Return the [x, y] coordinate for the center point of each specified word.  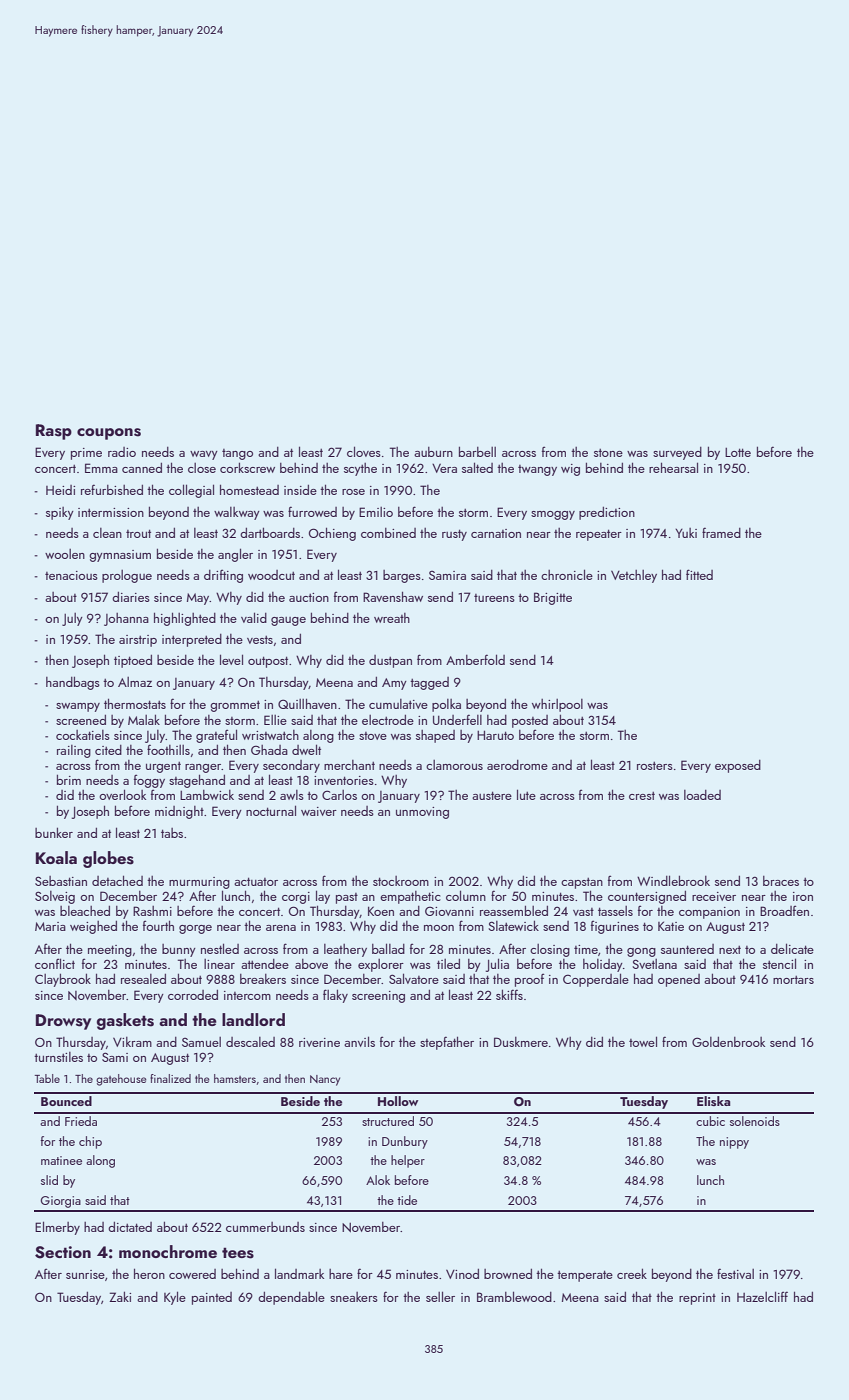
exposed [738, 766]
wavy [204, 455]
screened [81, 720]
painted [212, 1298]
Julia [497, 965]
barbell [477, 452]
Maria [50, 926]
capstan [582, 883]
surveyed [677, 453]
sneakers [354, 1297]
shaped [435, 736]
